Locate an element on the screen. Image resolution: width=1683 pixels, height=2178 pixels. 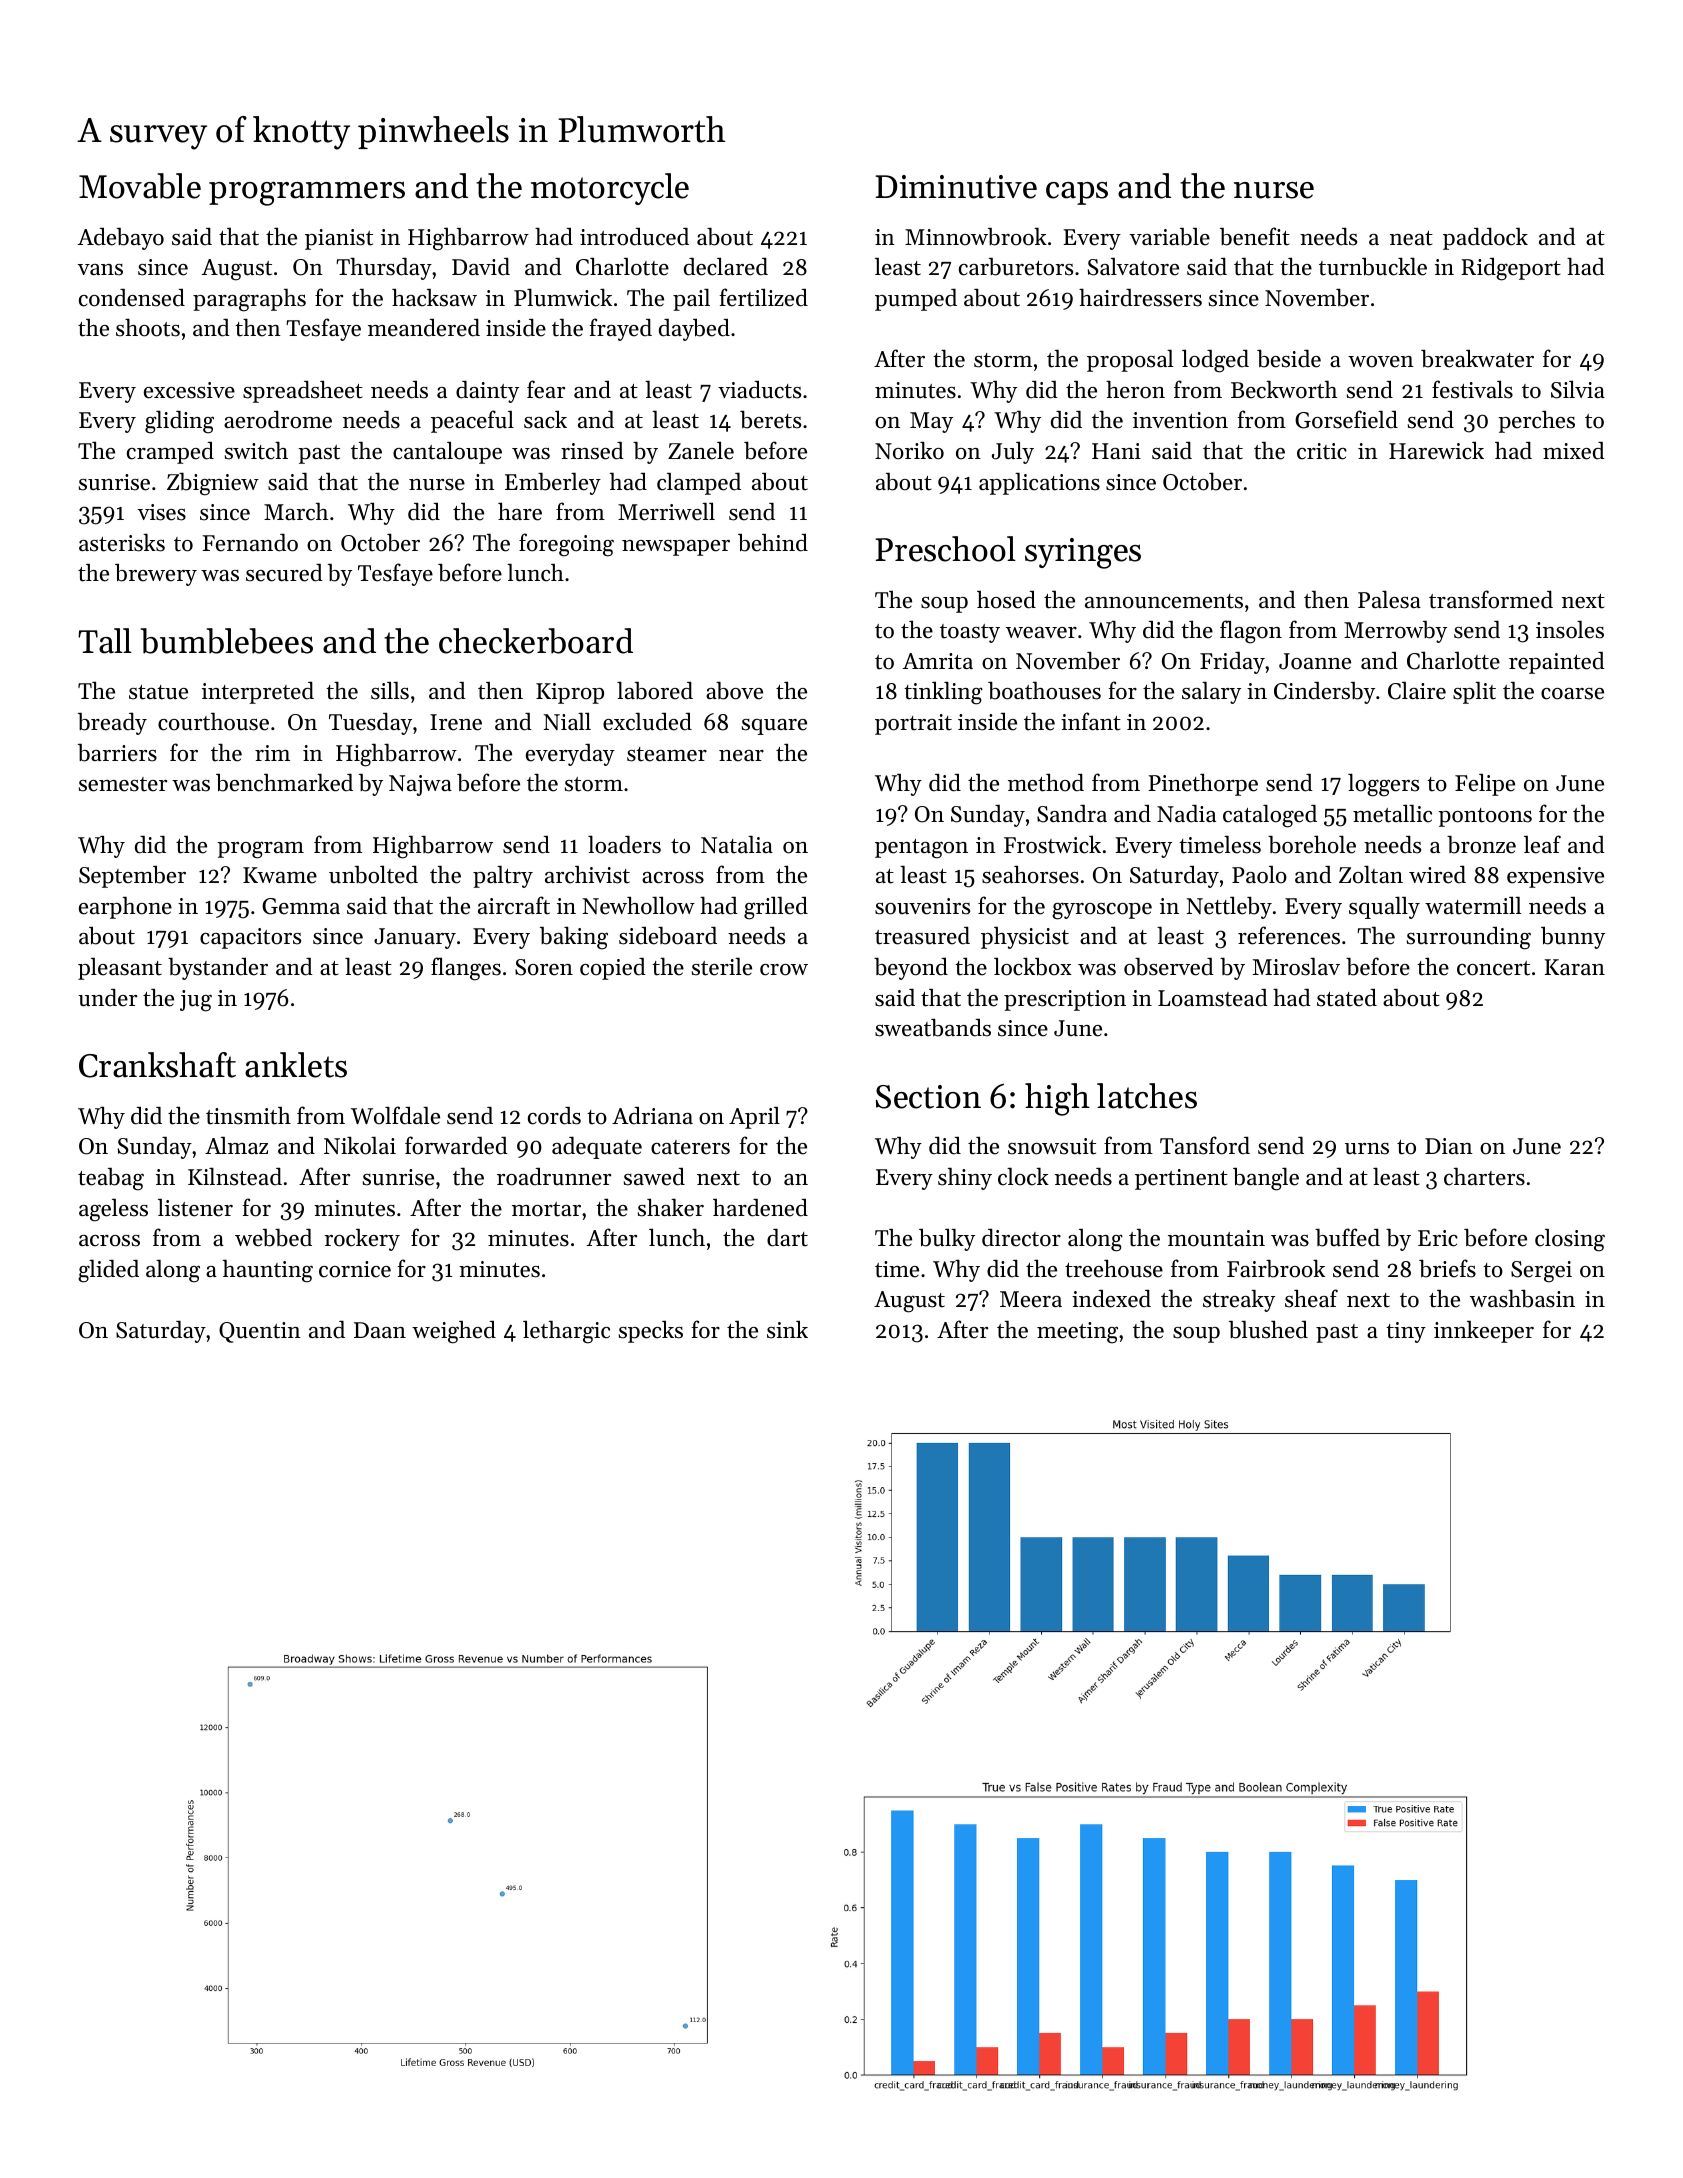
motorcycle is located at coordinates (610, 189).
